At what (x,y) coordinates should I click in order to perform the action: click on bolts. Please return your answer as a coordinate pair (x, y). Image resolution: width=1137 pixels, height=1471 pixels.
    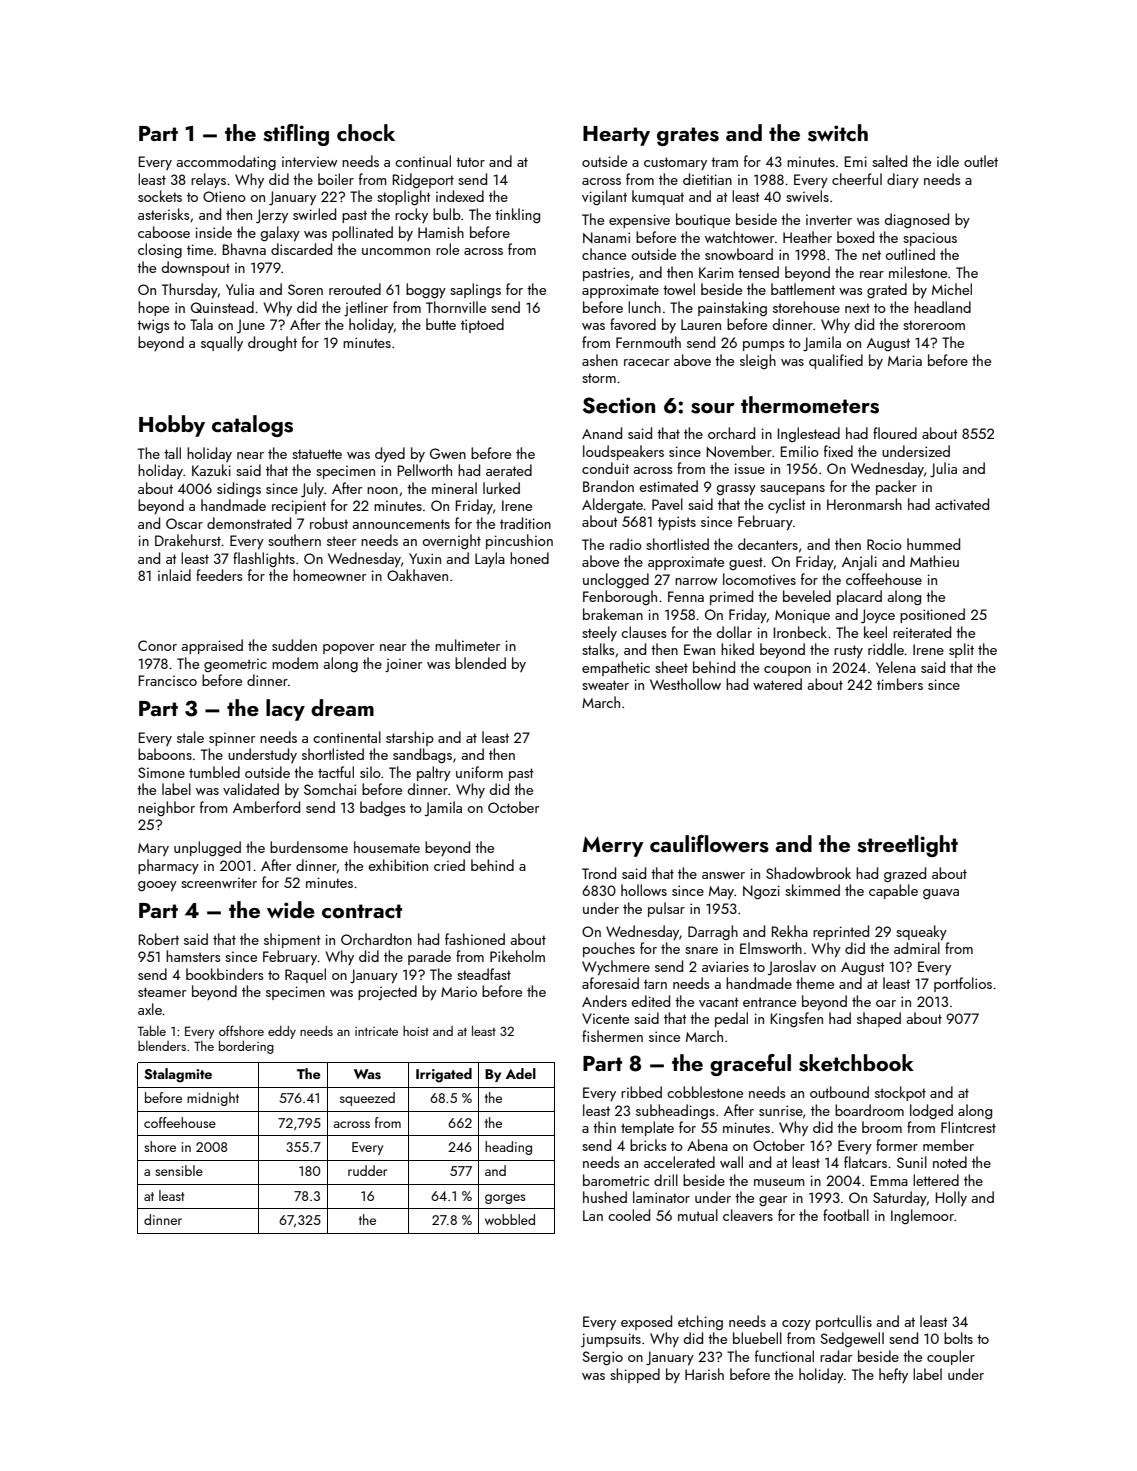
    Looking at the image, I should click on (958, 1338).
